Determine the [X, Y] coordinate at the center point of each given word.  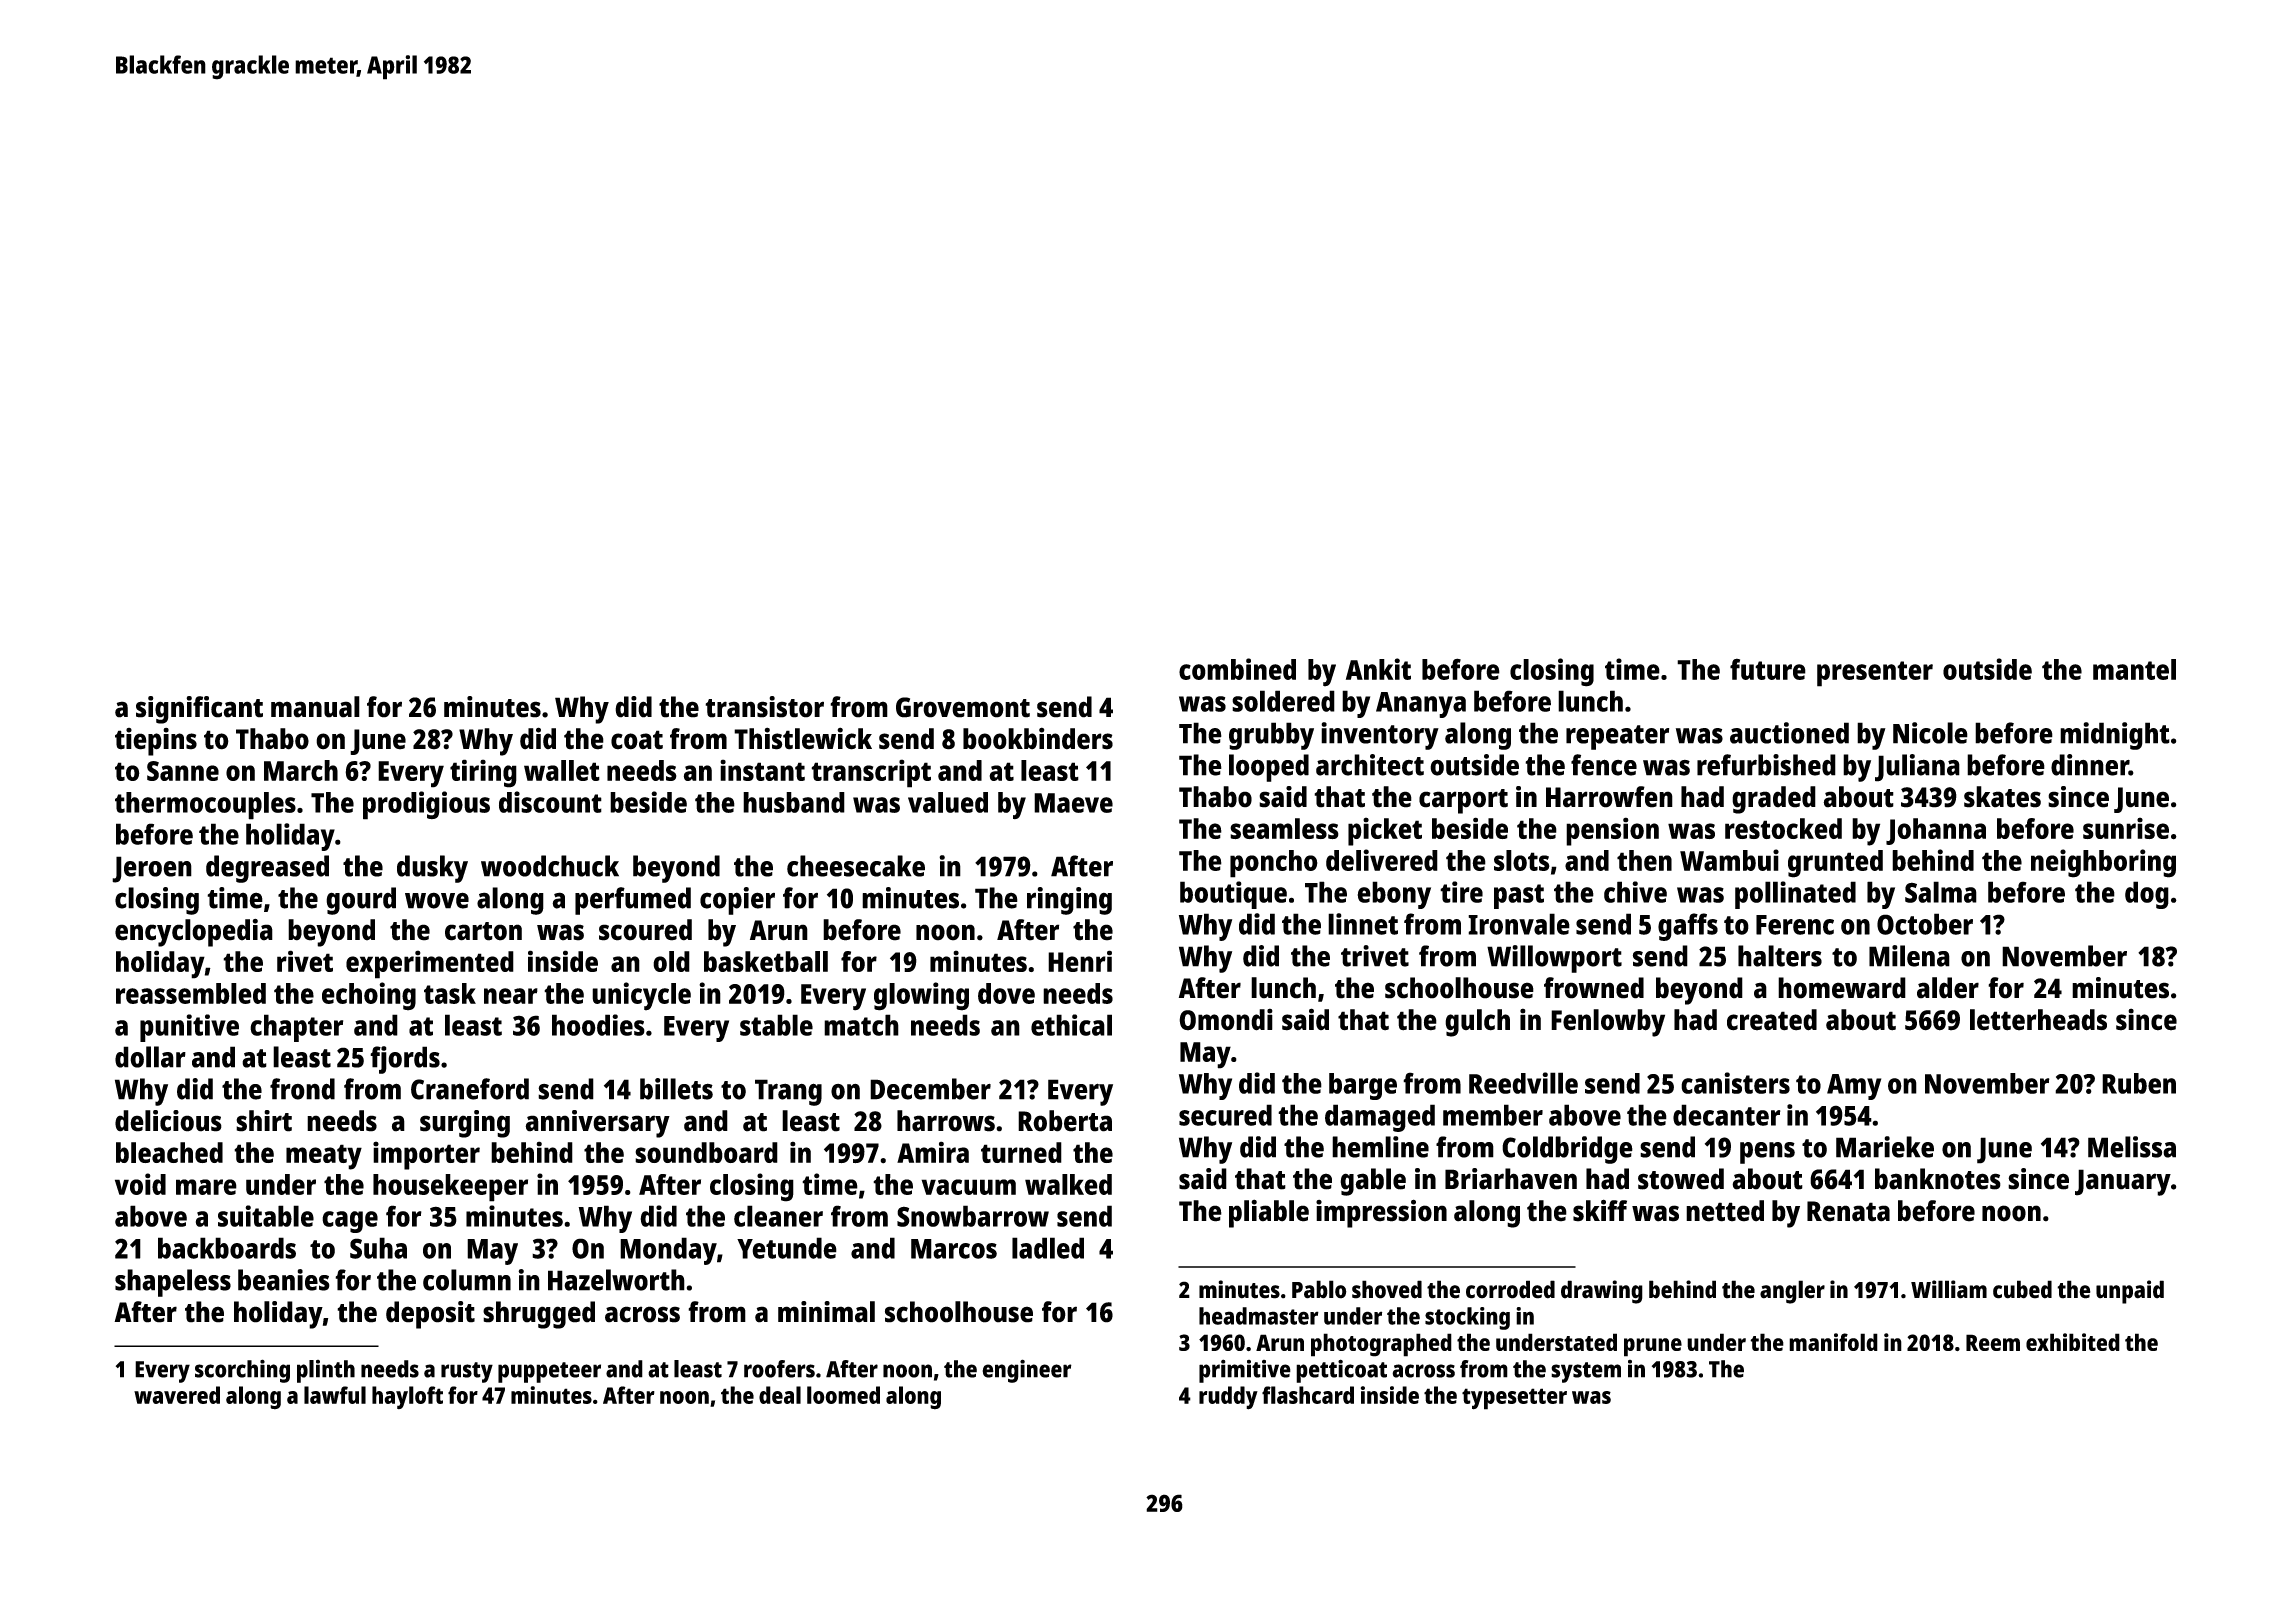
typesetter [1514, 1399]
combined [1237, 669]
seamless [1284, 828]
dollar [150, 1057]
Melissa [2132, 1147]
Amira [933, 1152]
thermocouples [205, 806]
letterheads [2038, 1020]
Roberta [1065, 1121]
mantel [2134, 669]
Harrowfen [1609, 797]
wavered [177, 1395]
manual [315, 707]
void [140, 1184]
